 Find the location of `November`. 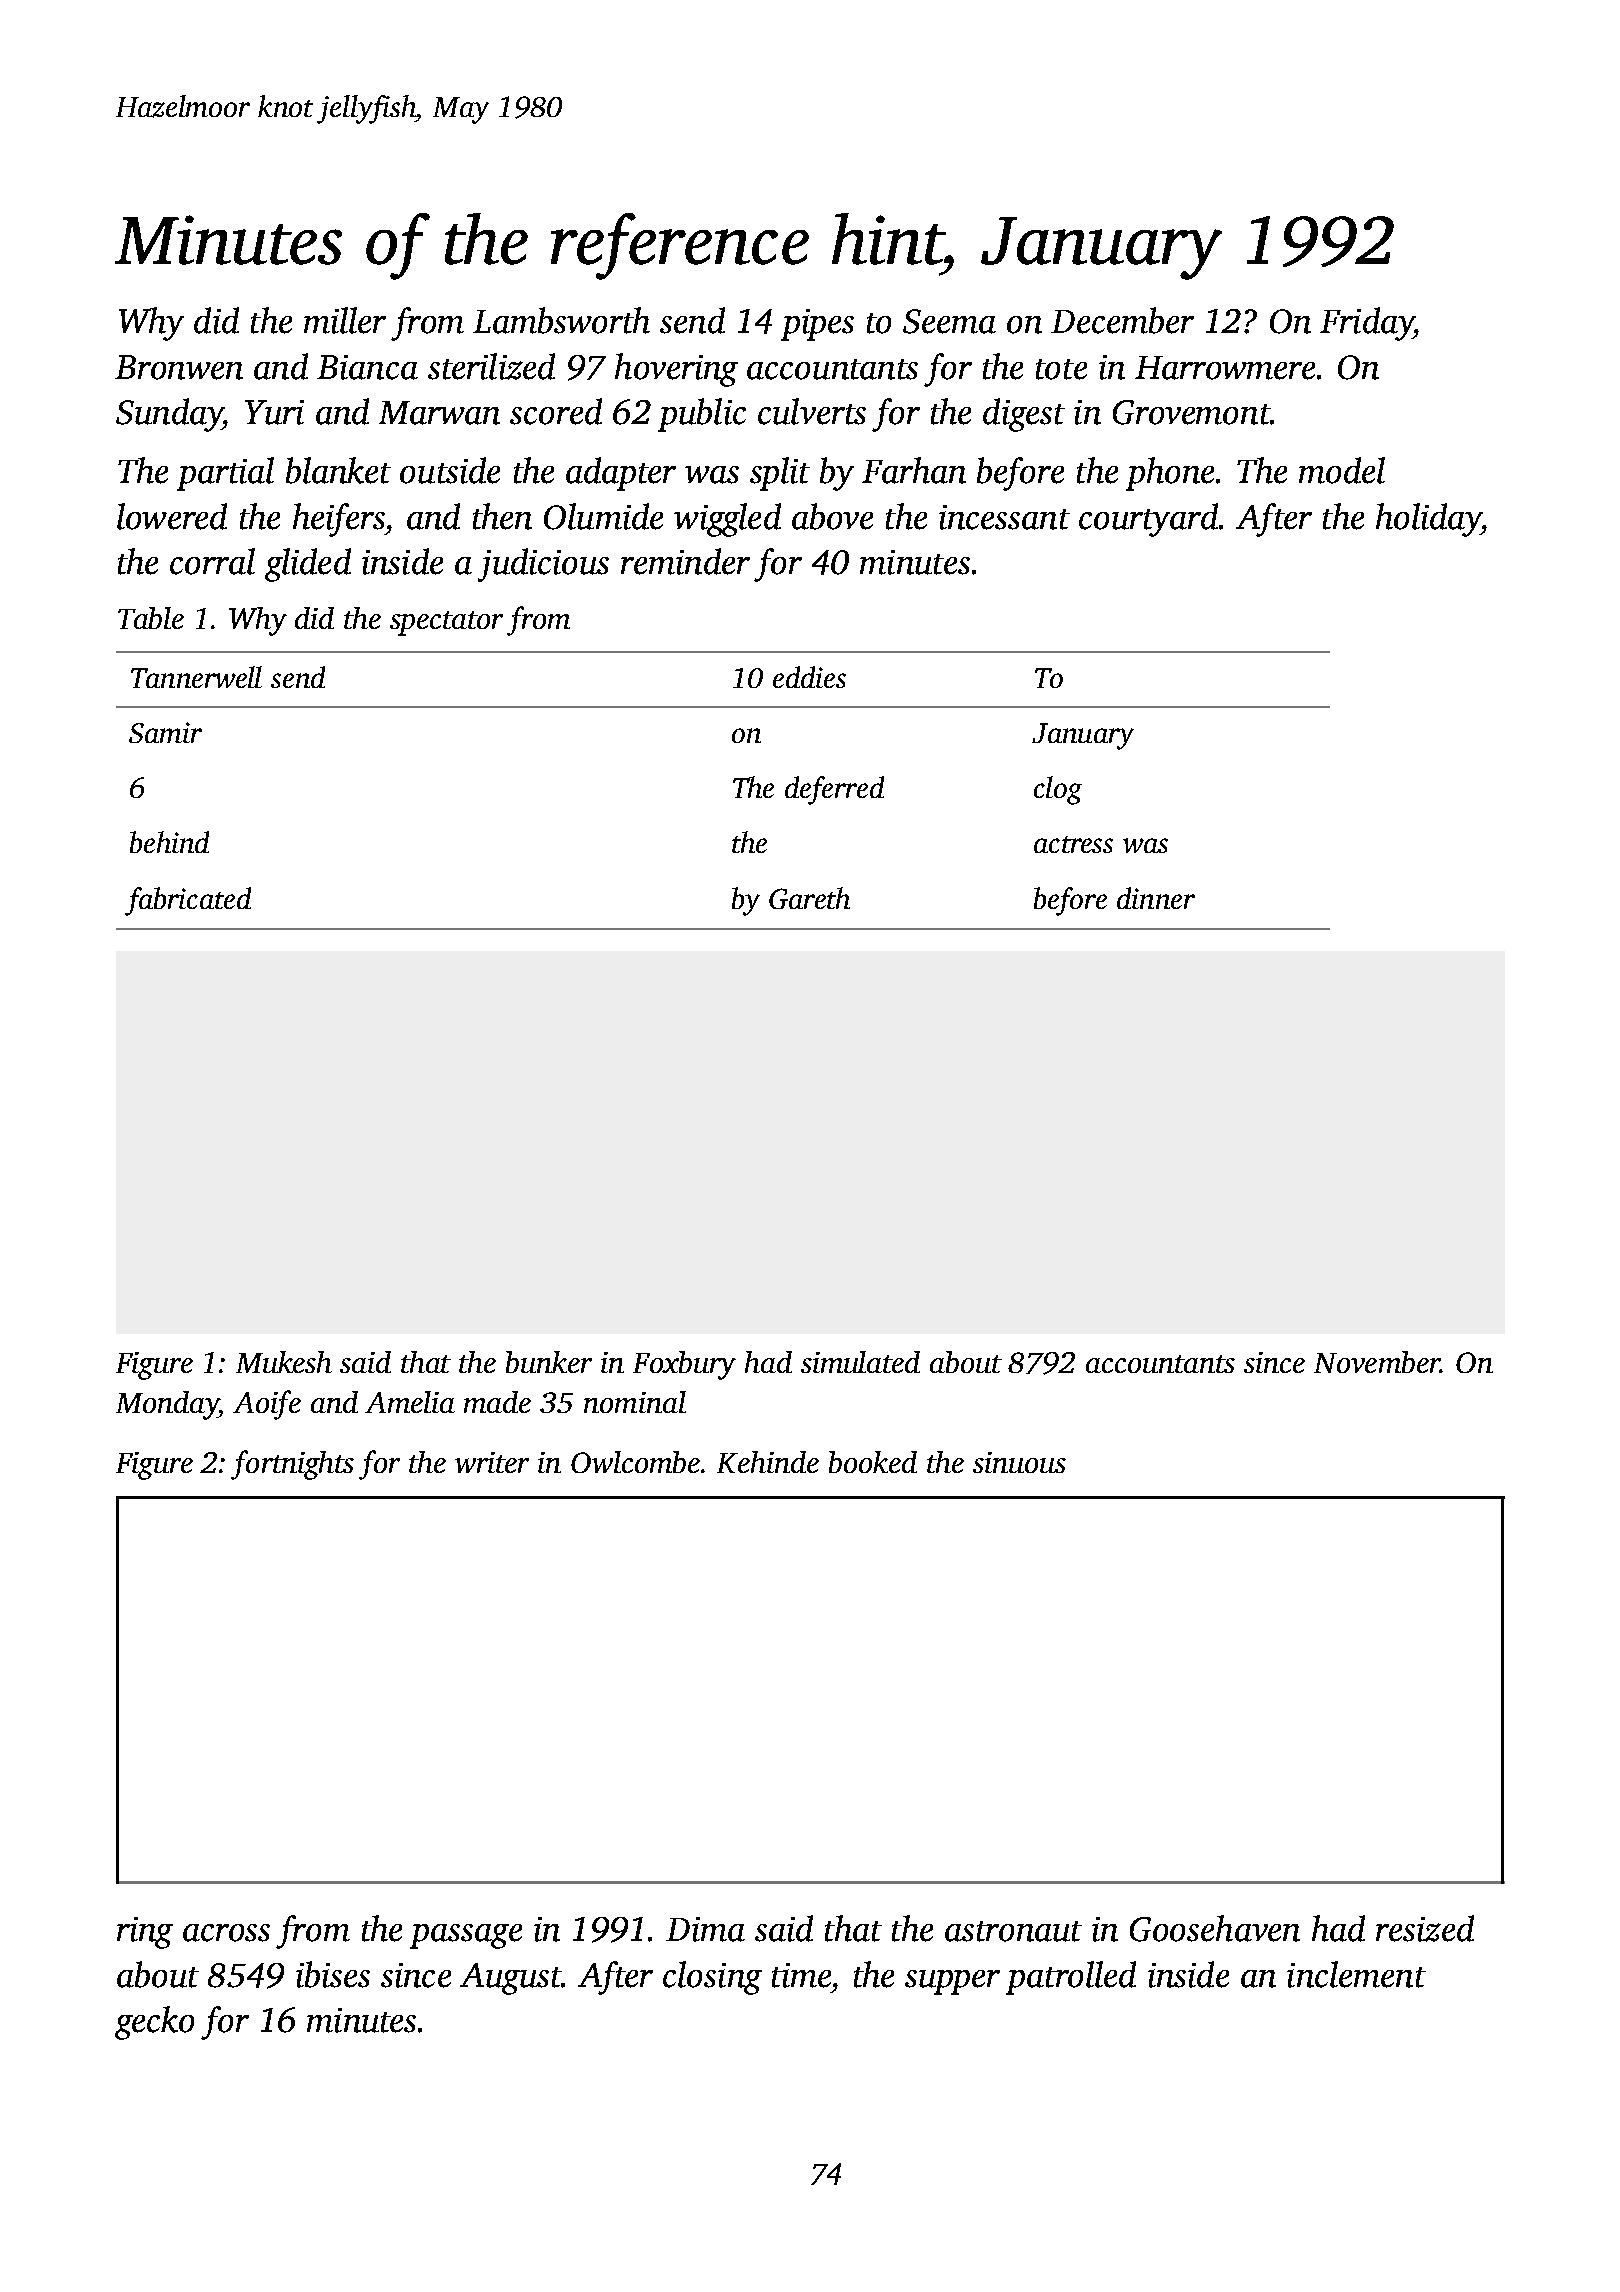

November is located at coordinates (1377, 1362).
